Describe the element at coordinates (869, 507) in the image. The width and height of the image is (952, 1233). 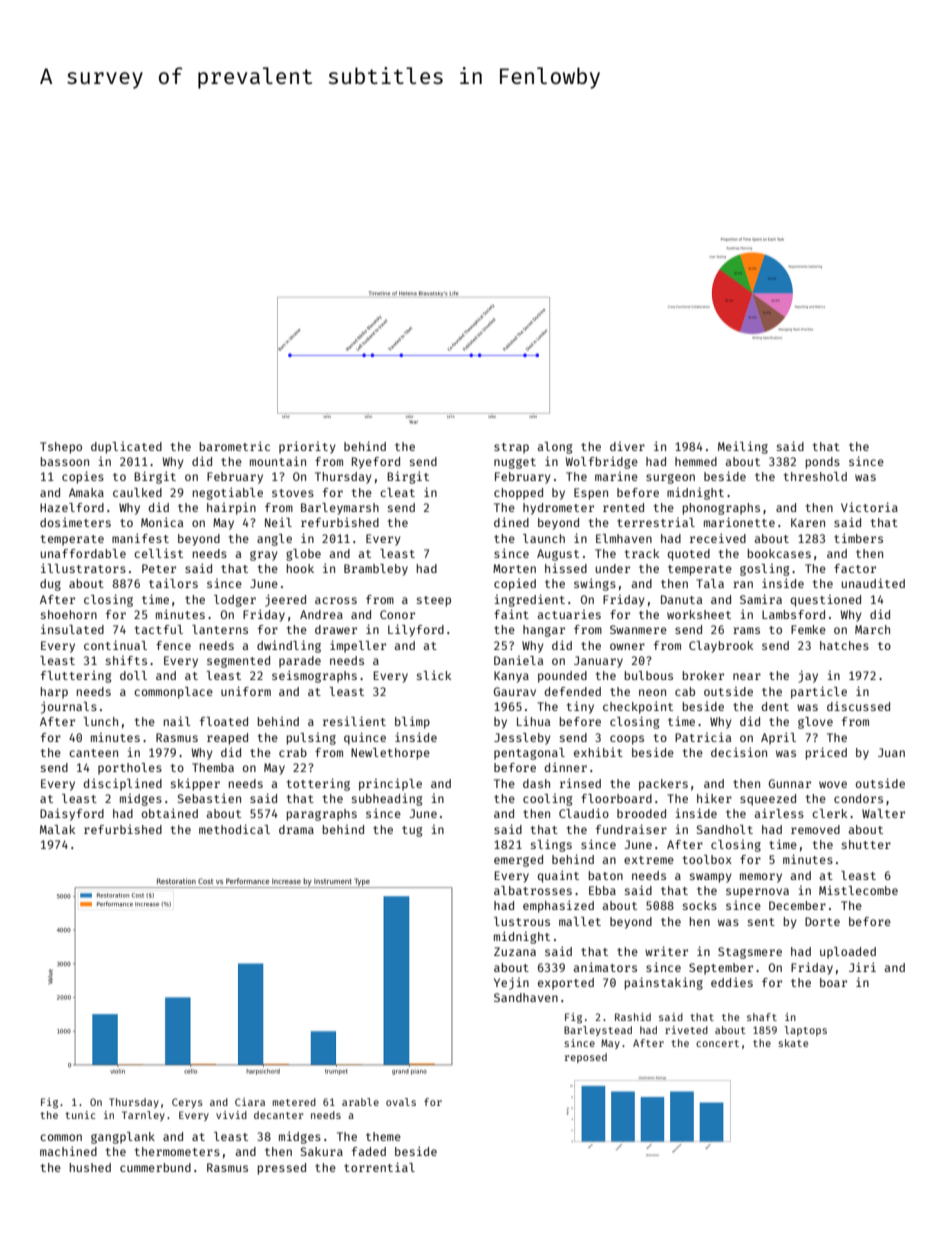
I see `Victoria` at that location.
